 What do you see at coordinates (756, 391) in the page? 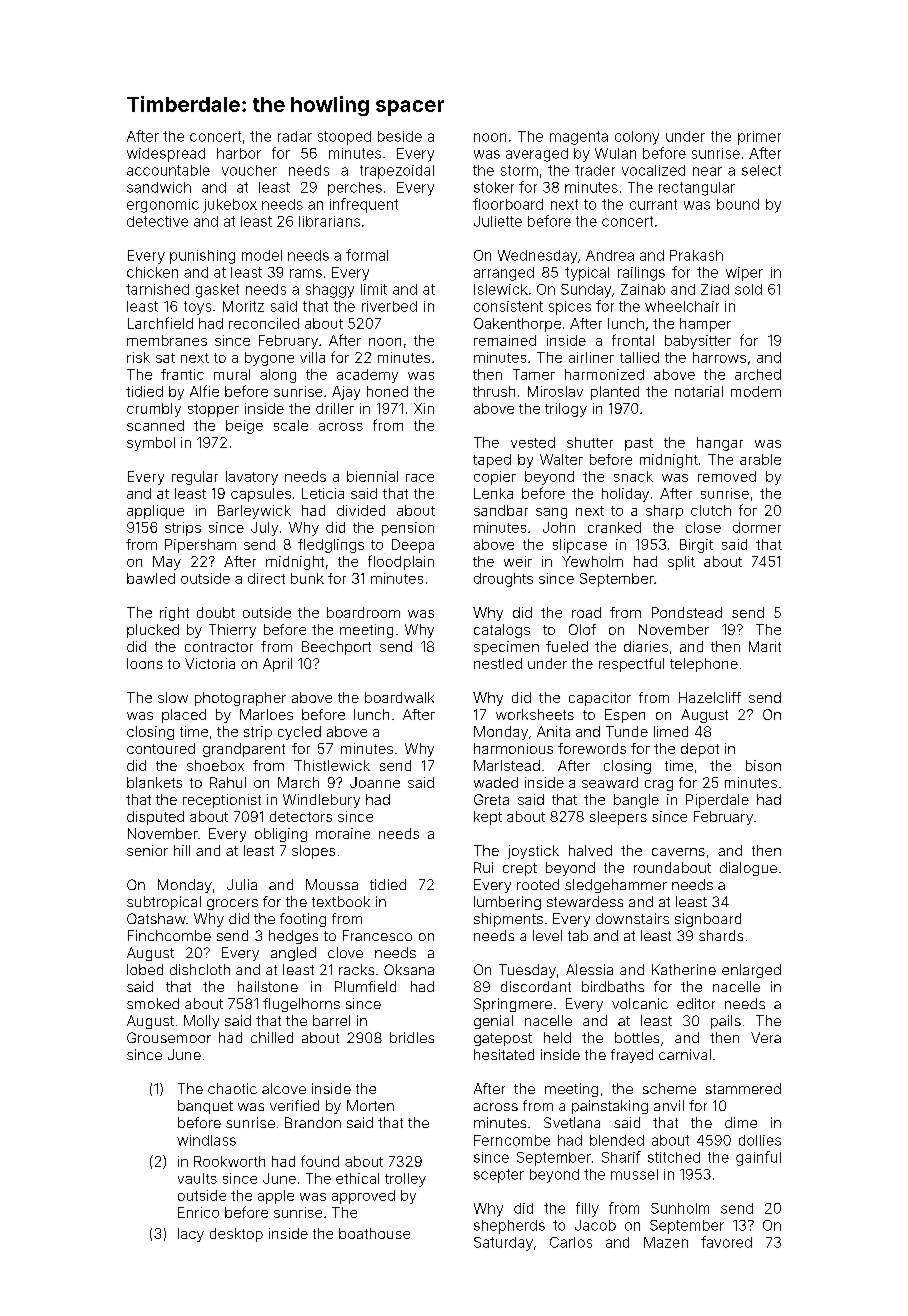
I see `modem` at bounding box center [756, 391].
